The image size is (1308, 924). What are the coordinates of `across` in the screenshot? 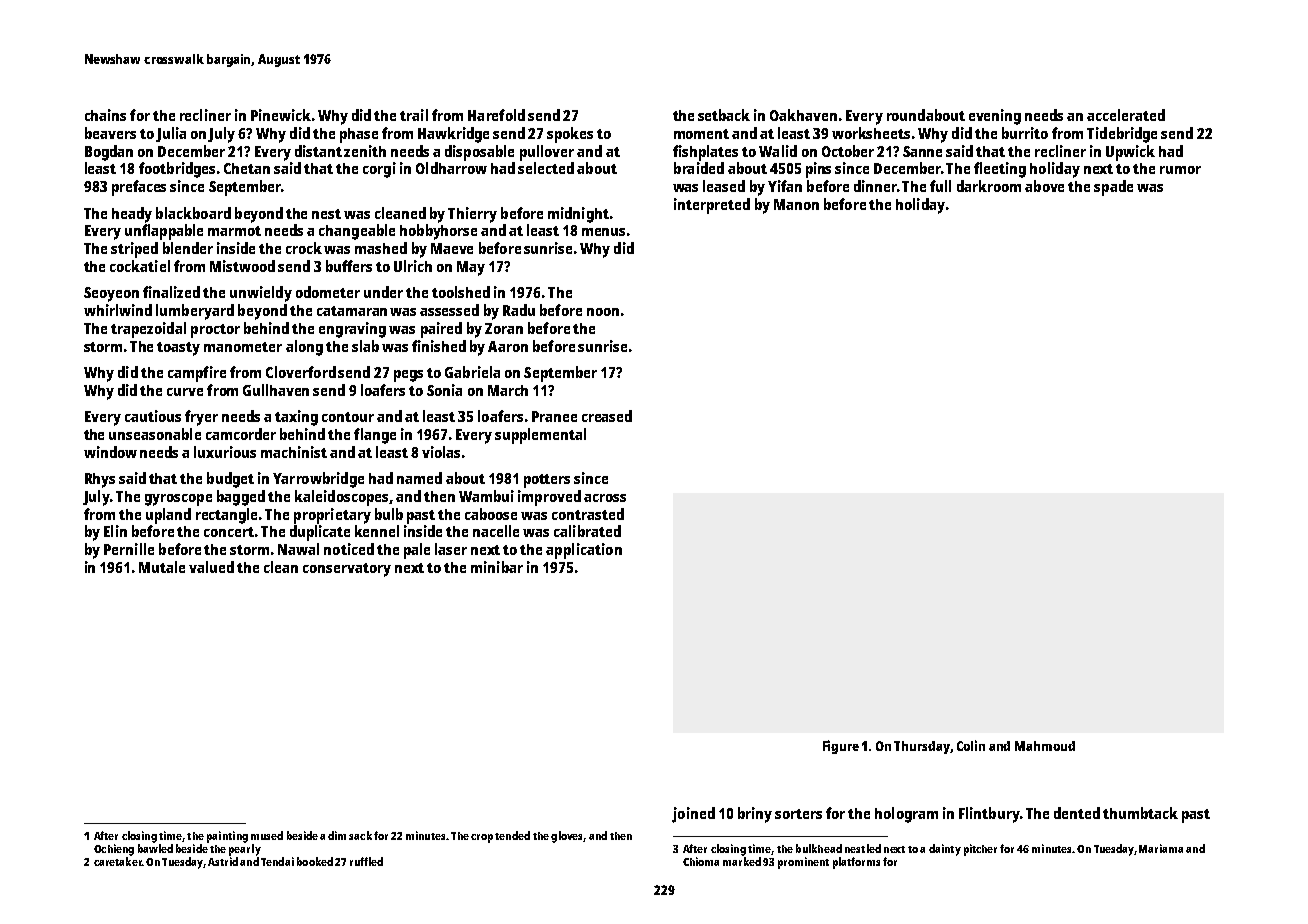 It's located at (605, 498).
